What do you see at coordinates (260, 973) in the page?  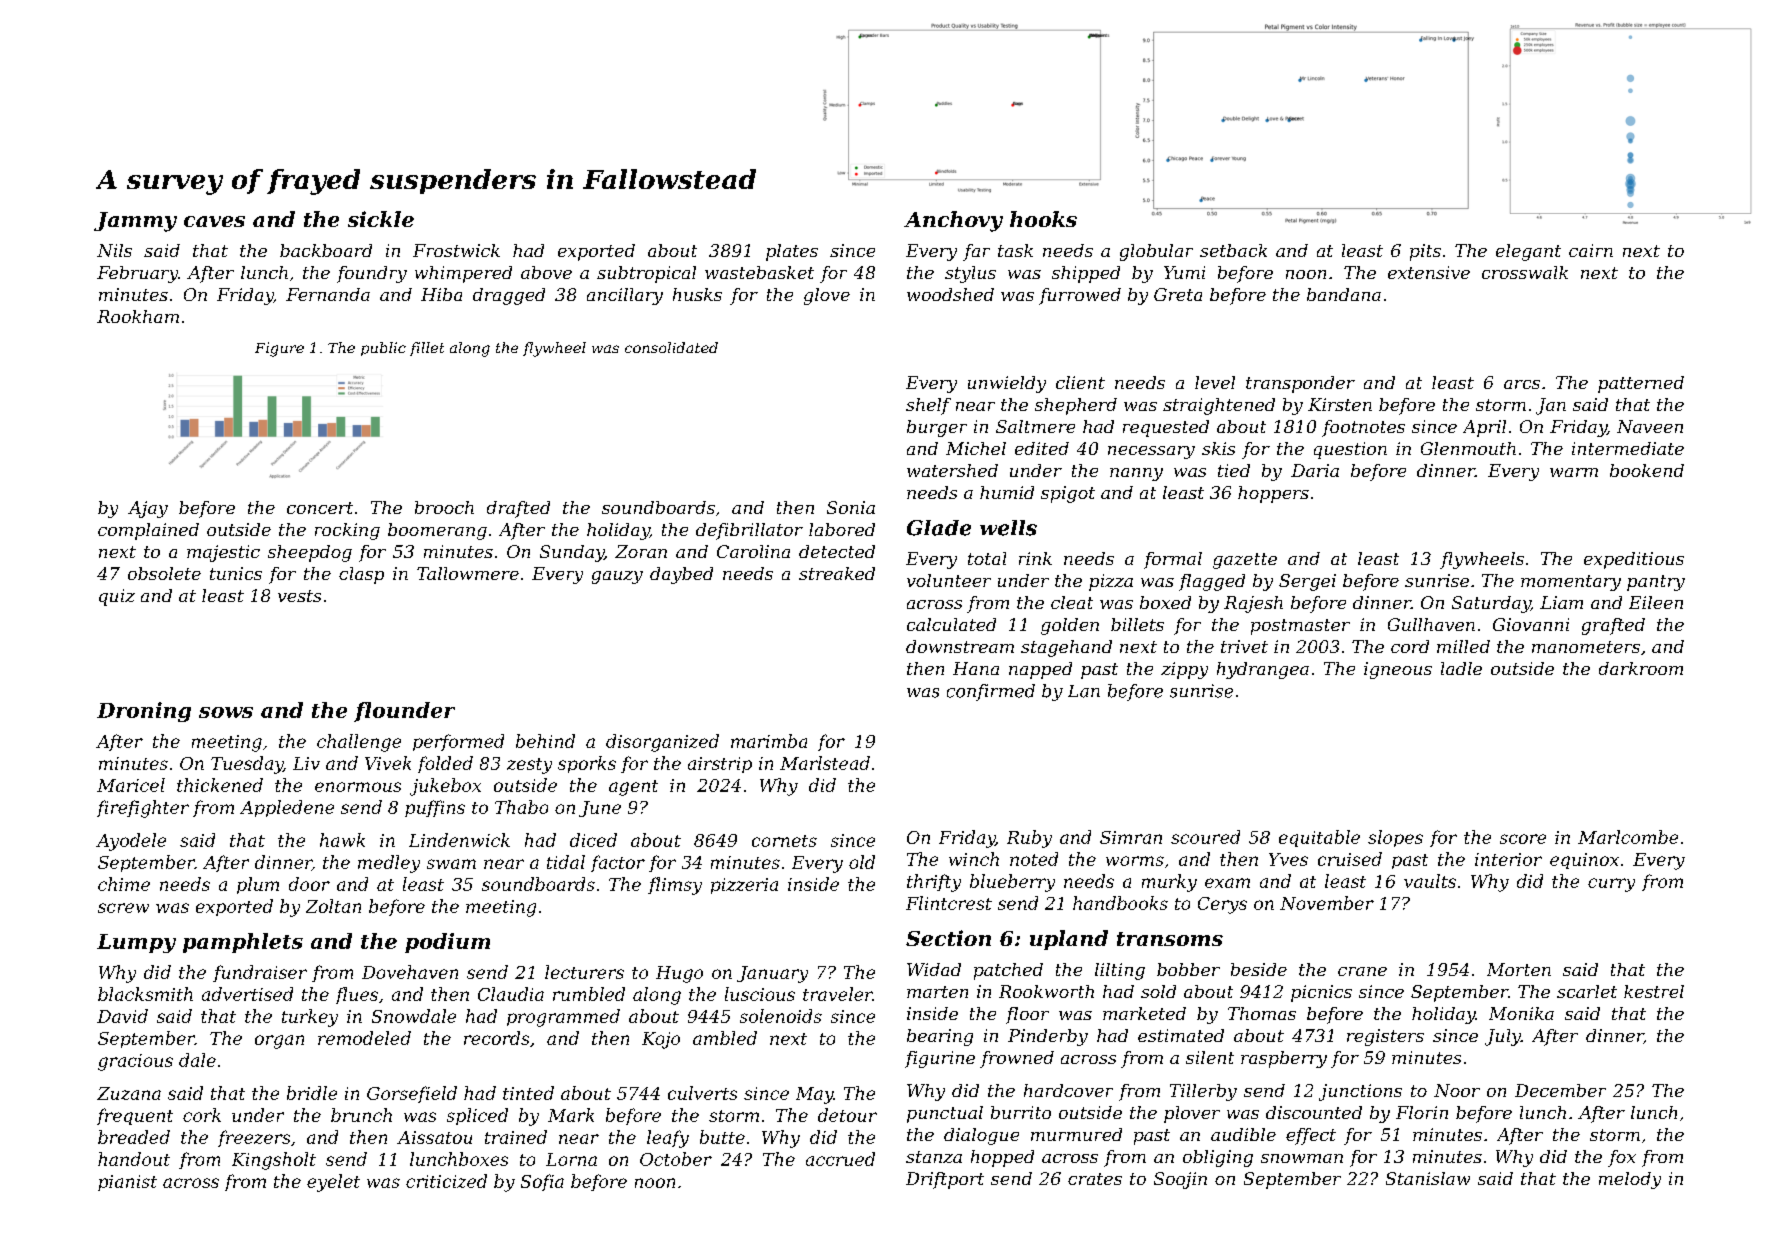 I see `fundraiser` at bounding box center [260, 973].
